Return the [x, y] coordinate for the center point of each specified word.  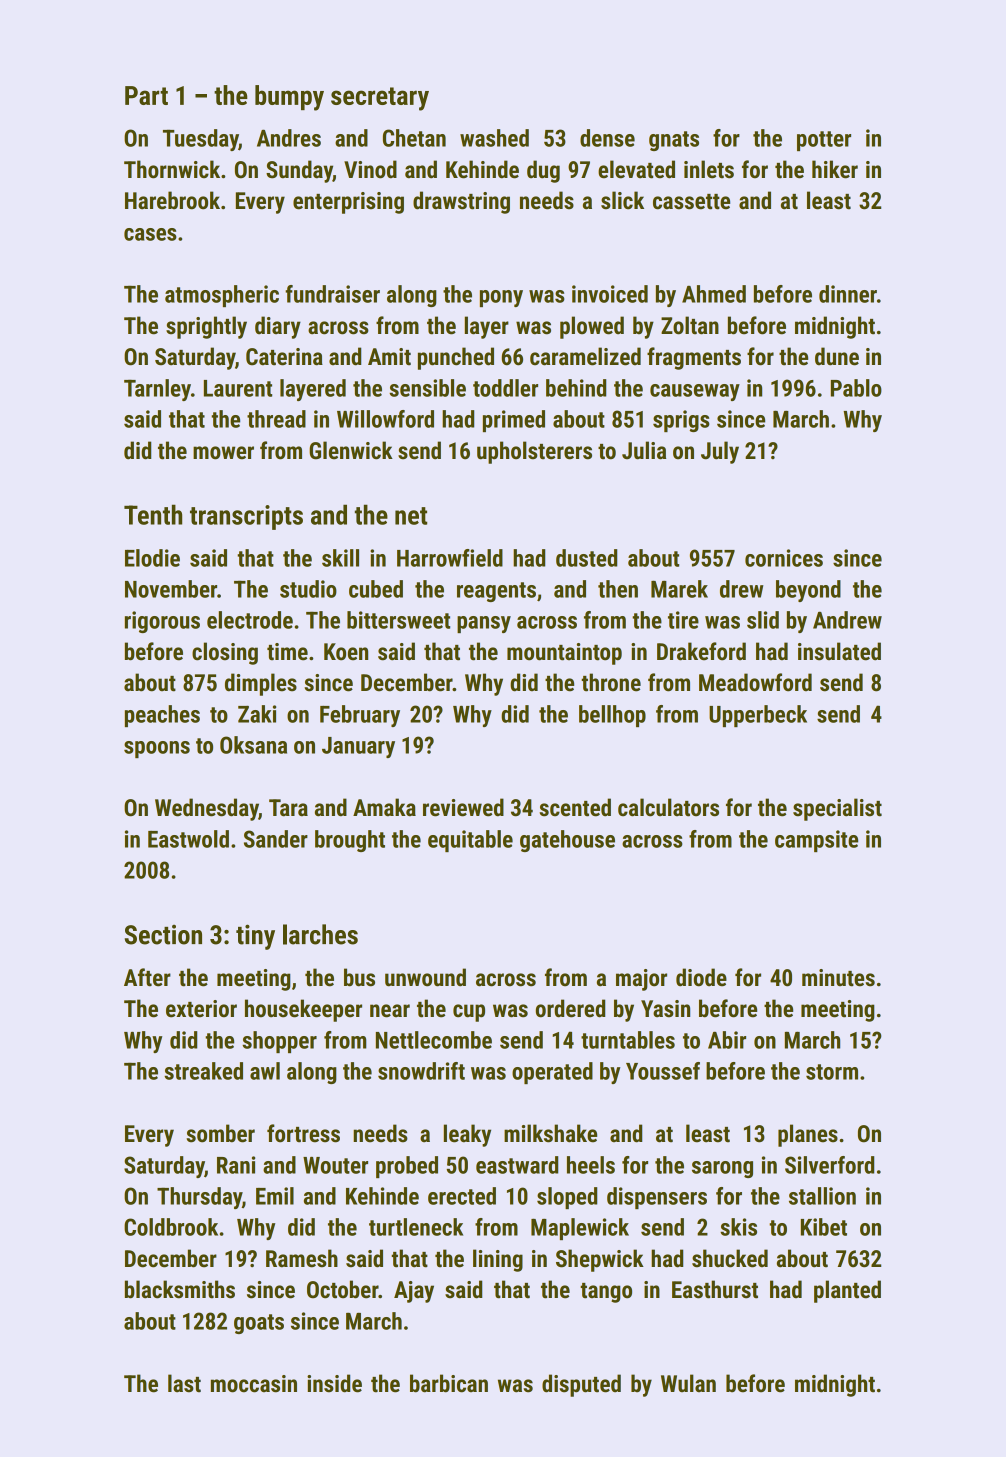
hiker [835, 169]
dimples [261, 684]
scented [575, 807]
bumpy [289, 98]
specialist [837, 809]
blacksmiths [180, 1289]
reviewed [463, 807]
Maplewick [580, 1229]
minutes [838, 978]
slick [622, 200]
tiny [255, 937]
